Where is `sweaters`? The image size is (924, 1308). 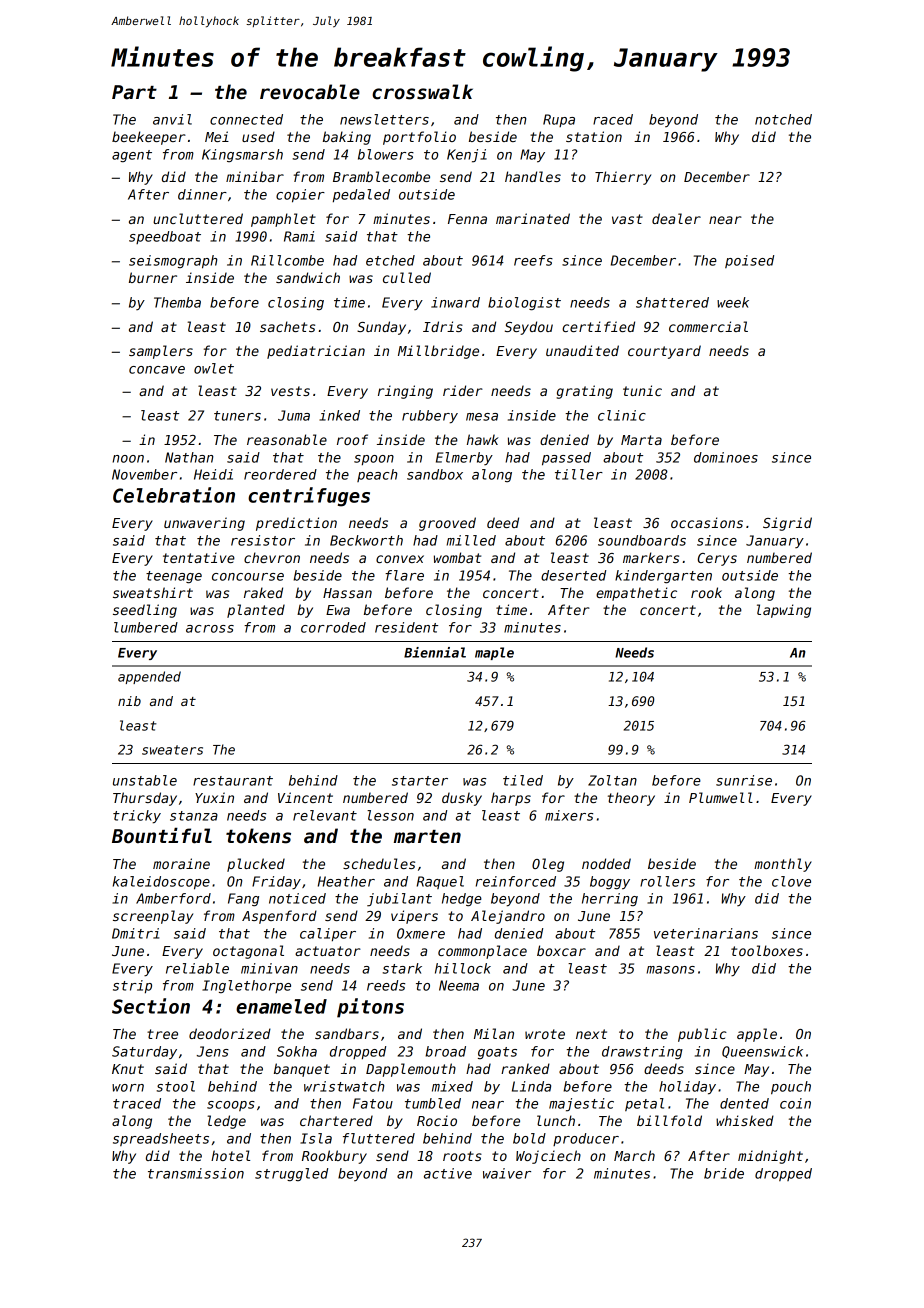 sweaters is located at coordinates (172, 750).
